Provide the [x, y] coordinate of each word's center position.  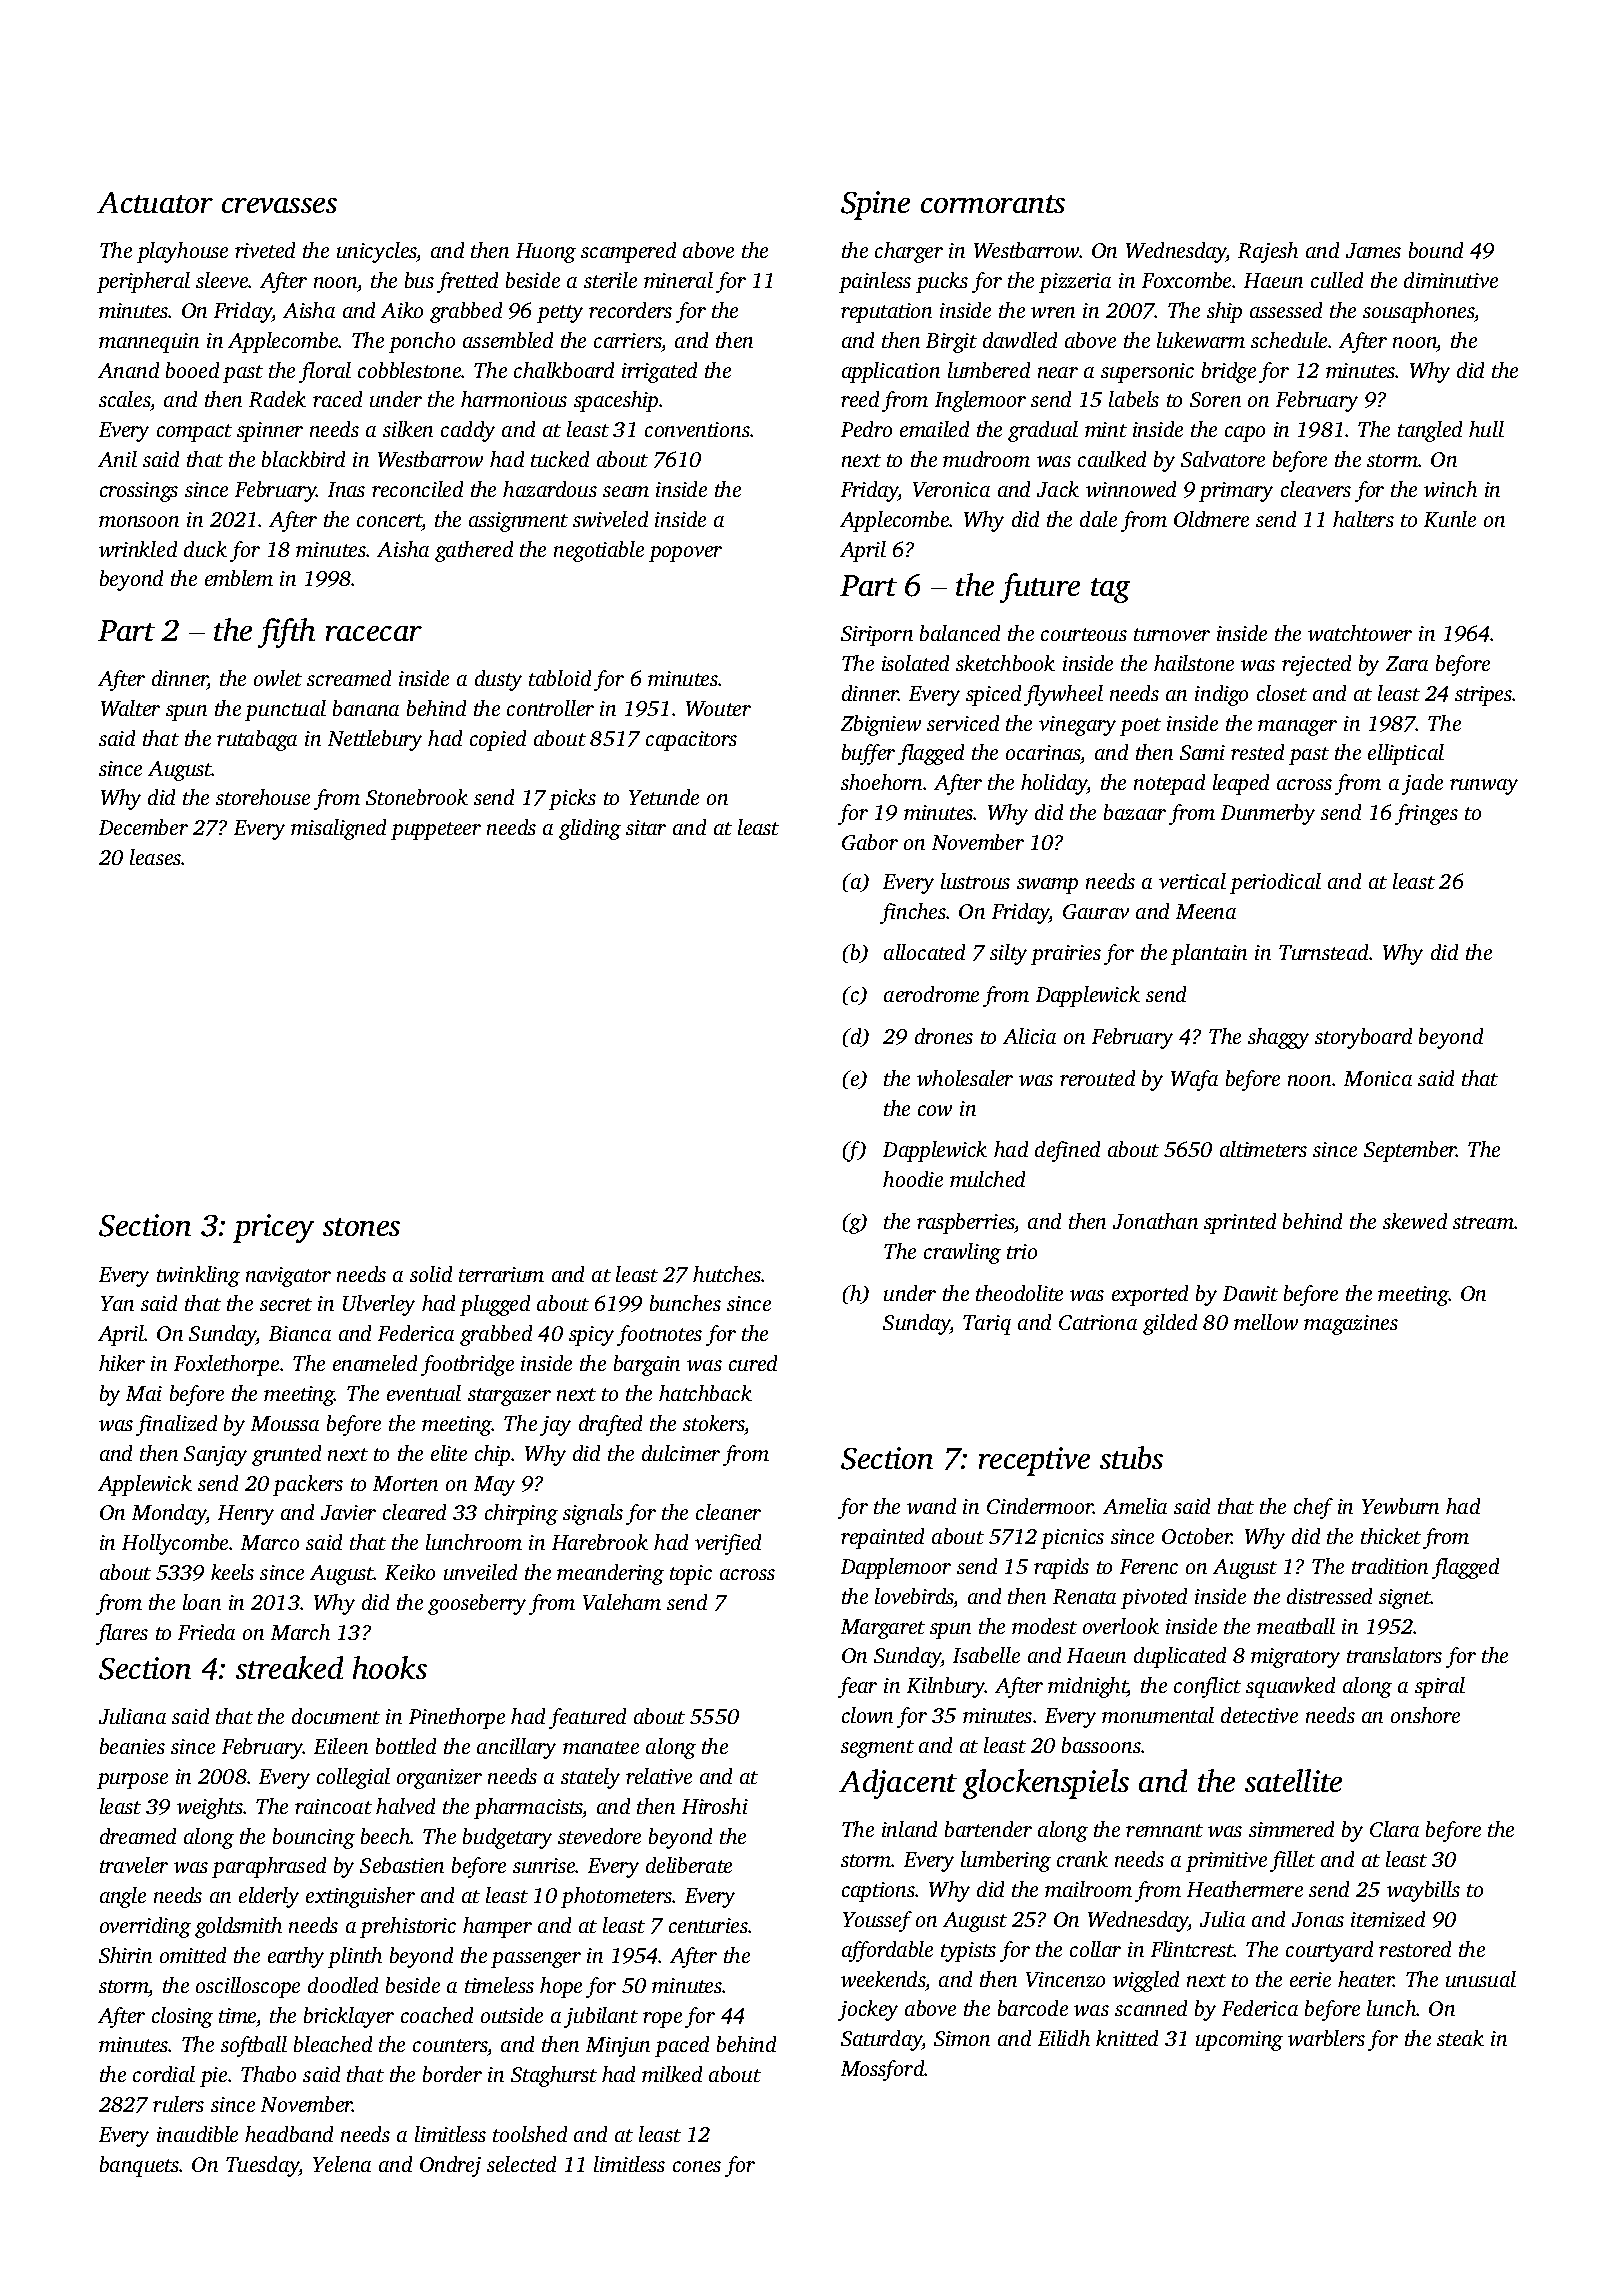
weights [210, 1808]
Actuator [155, 202]
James [1373, 250]
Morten [405, 1483]
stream [1483, 1222]
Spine [875, 205]
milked [672, 2074]
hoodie [913, 1179]
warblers [1326, 2038]
